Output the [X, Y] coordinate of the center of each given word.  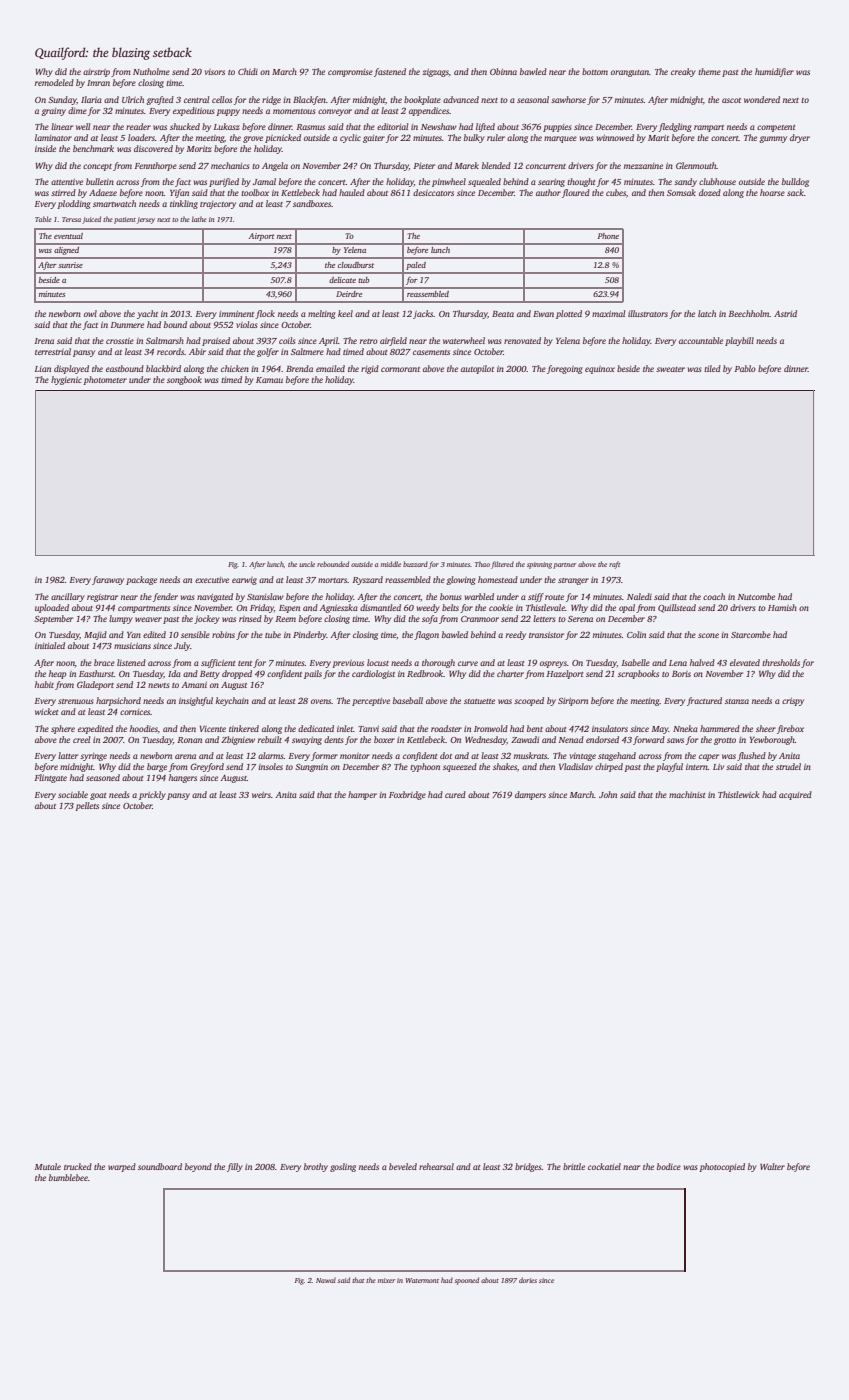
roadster [446, 728]
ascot [731, 100]
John [608, 794]
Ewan [543, 314]
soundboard [160, 1166]
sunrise [70, 265]
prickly [152, 795]
